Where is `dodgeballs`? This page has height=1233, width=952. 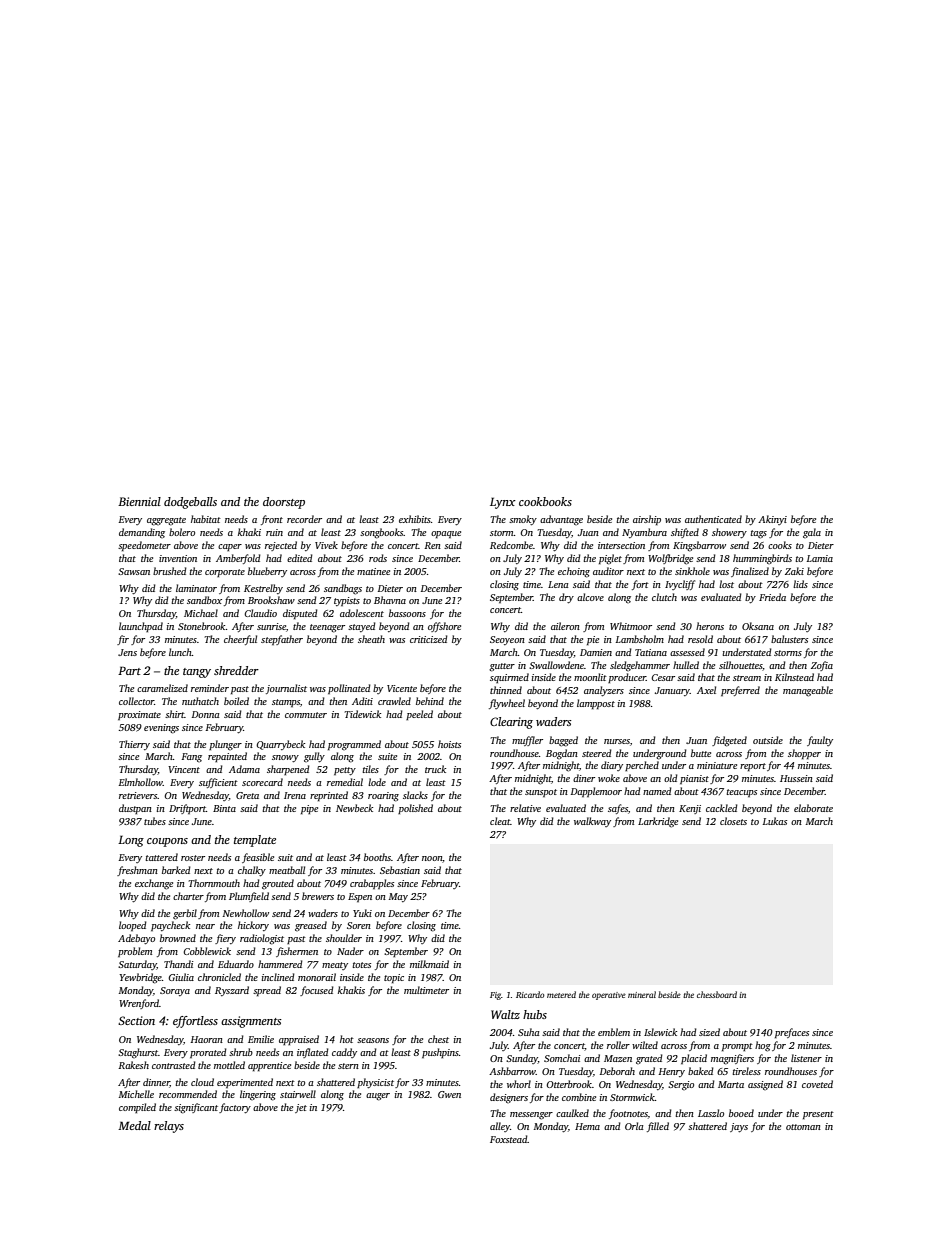
dodgeballs is located at coordinates (190, 503).
